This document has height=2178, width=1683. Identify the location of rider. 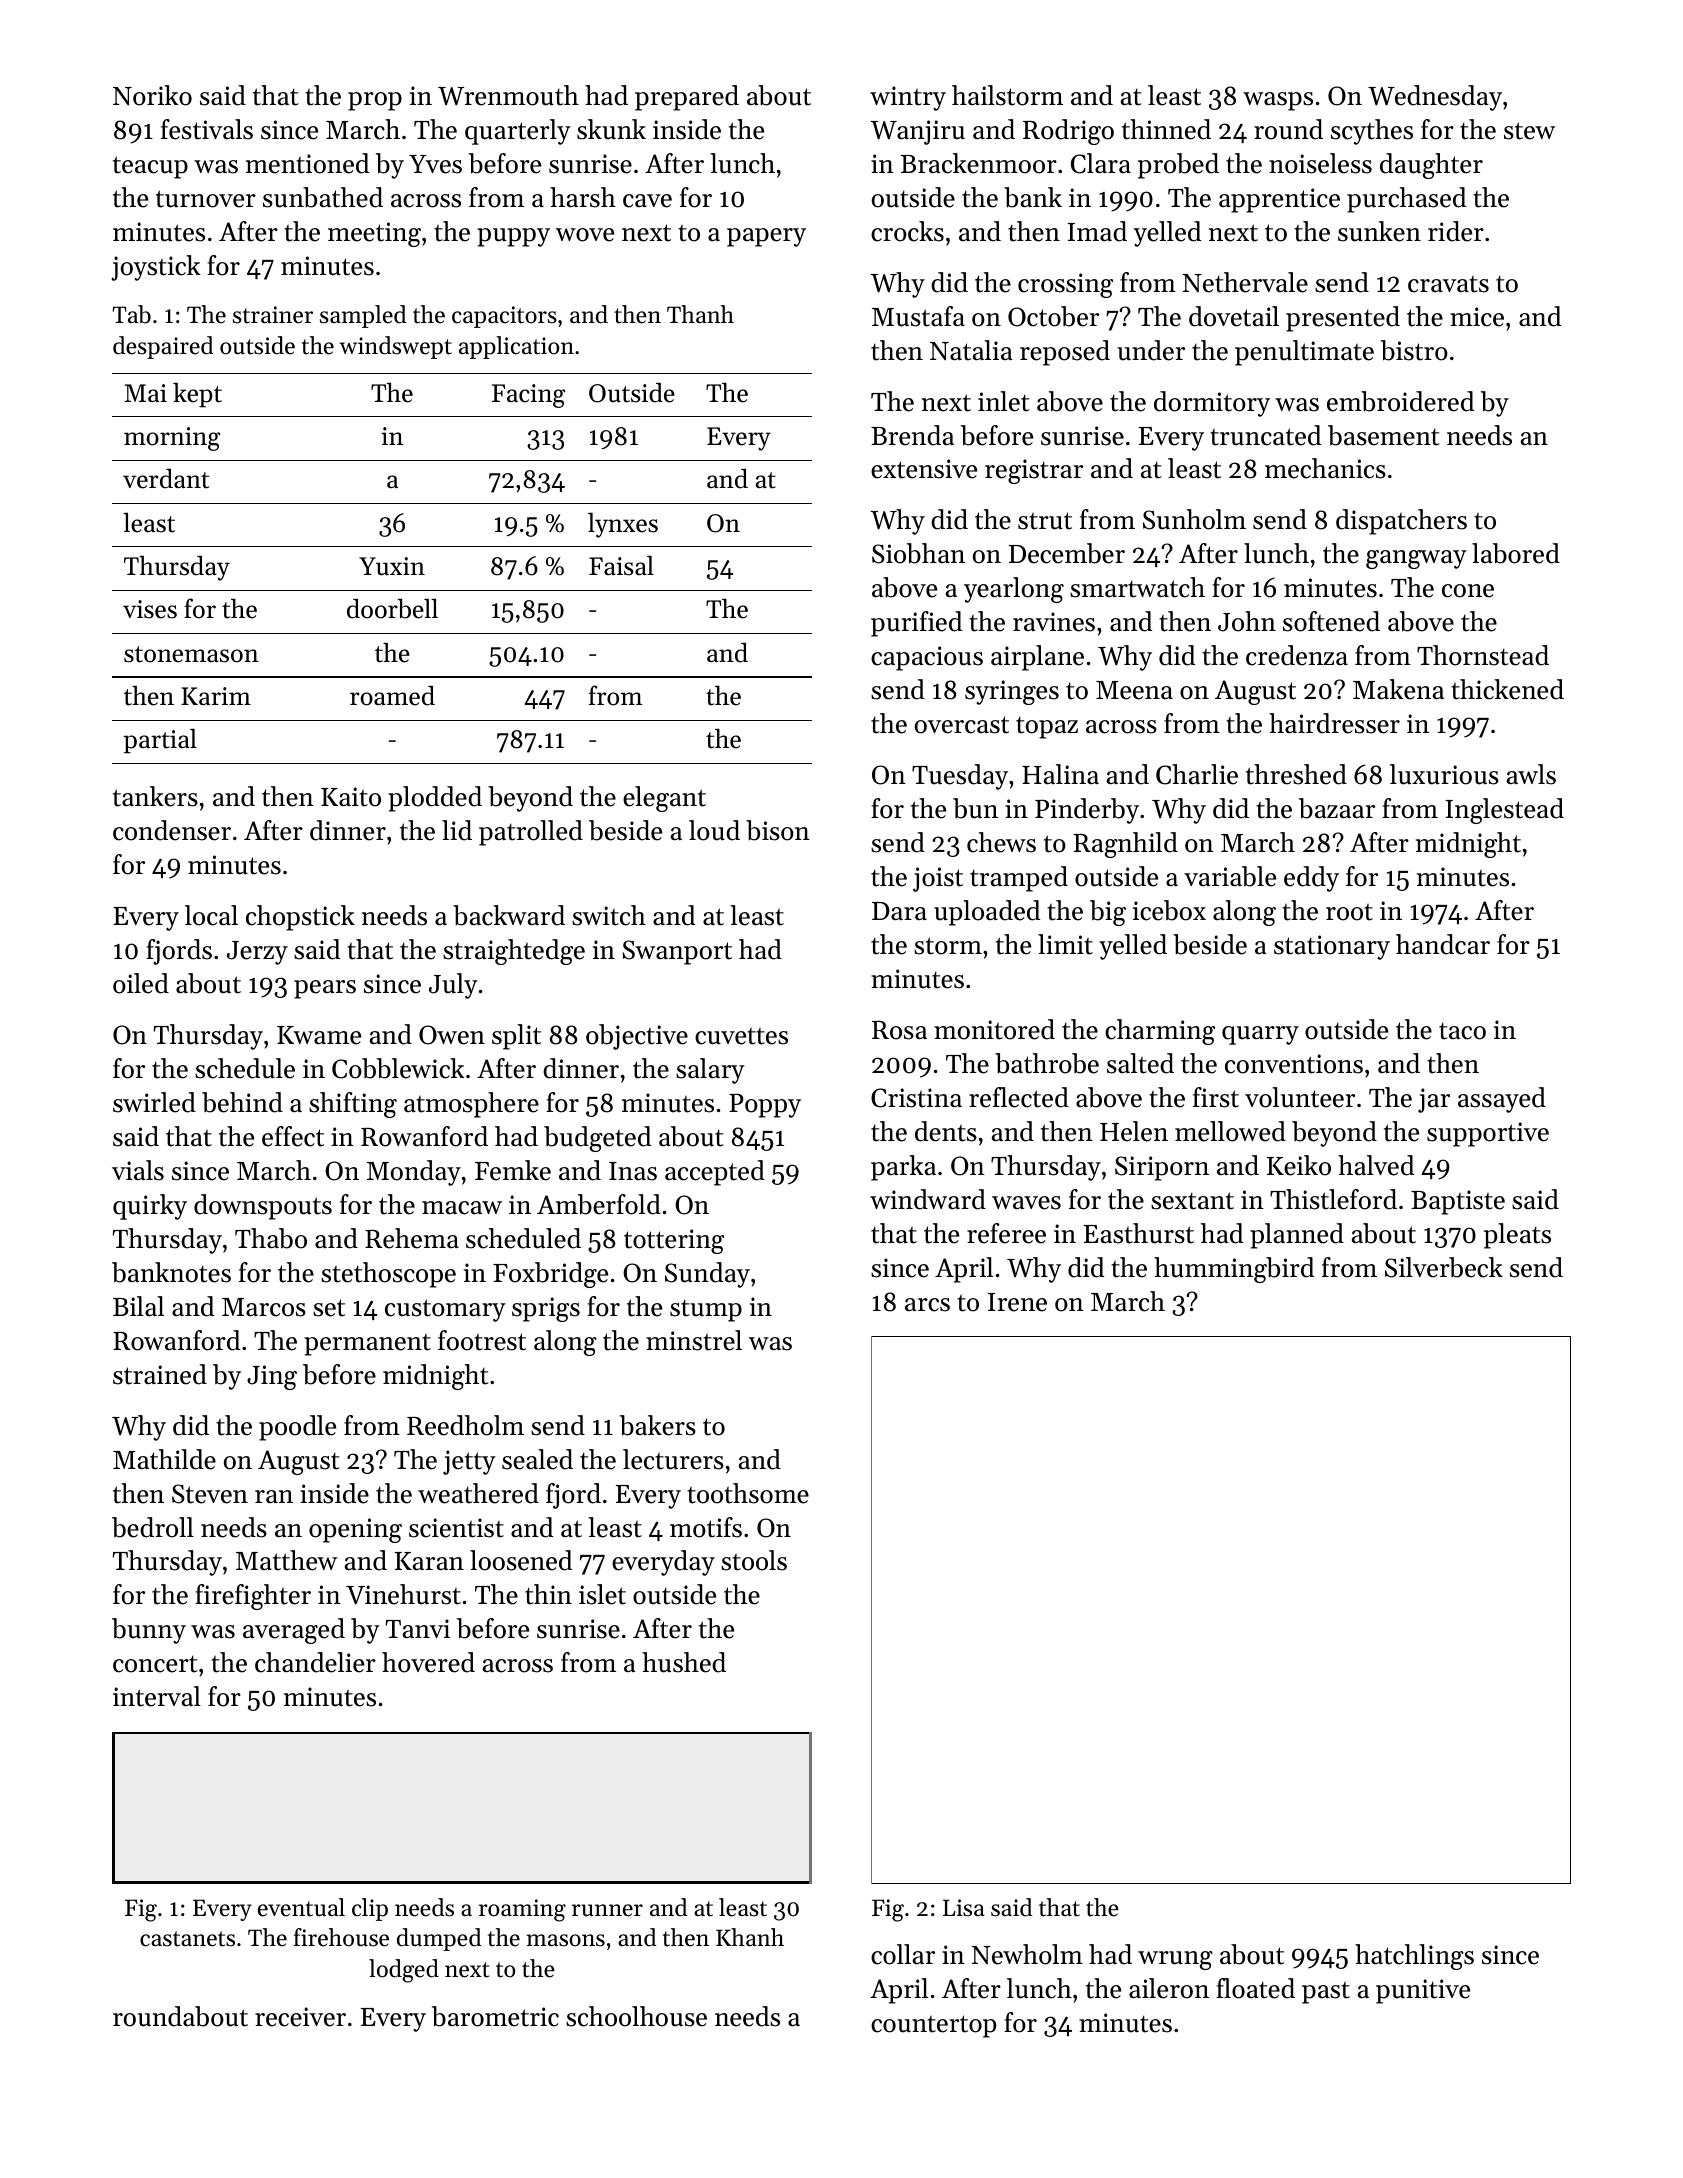
(1456, 231).
